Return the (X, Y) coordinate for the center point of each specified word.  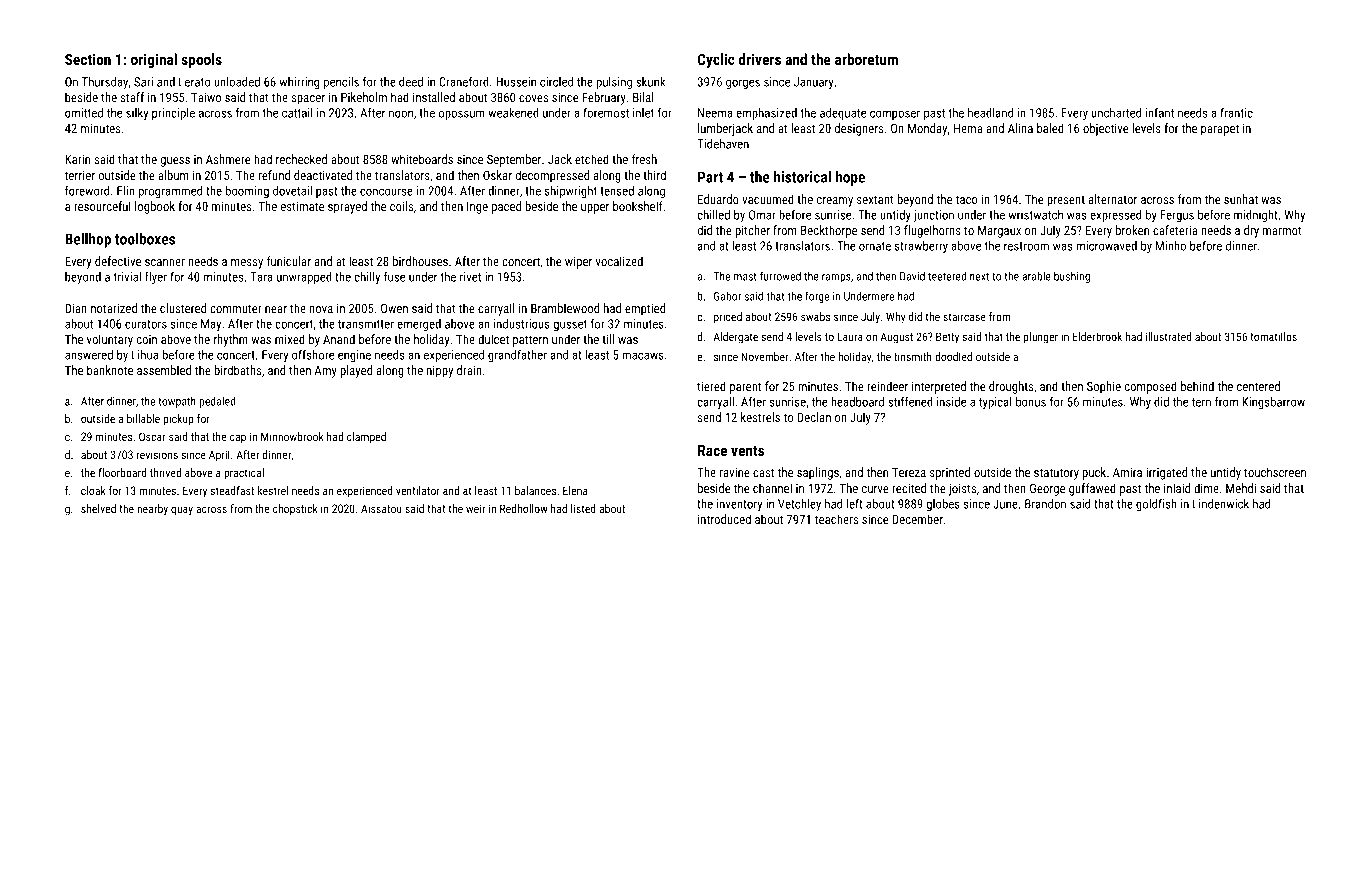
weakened (513, 113)
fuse (394, 276)
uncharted (1116, 113)
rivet (470, 277)
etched (592, 159)
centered (1258, 386)
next (979, 276)
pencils (341, 83)
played (356, 371)
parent (746, 388)
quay (182, 511)
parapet (1220, 130)
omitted (84, 113)
